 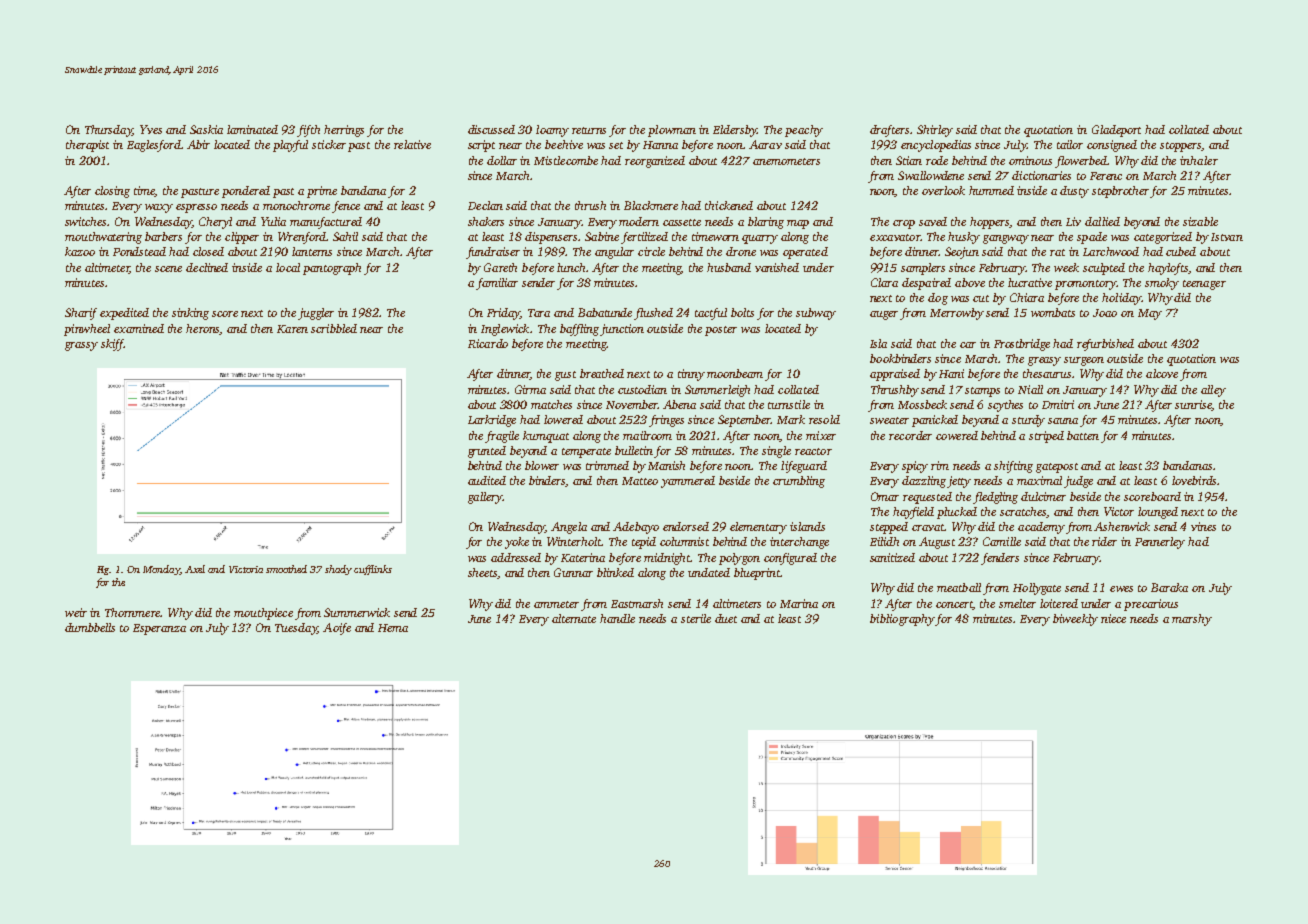 I want to click on greasy, so click(x=1044, y=361).
